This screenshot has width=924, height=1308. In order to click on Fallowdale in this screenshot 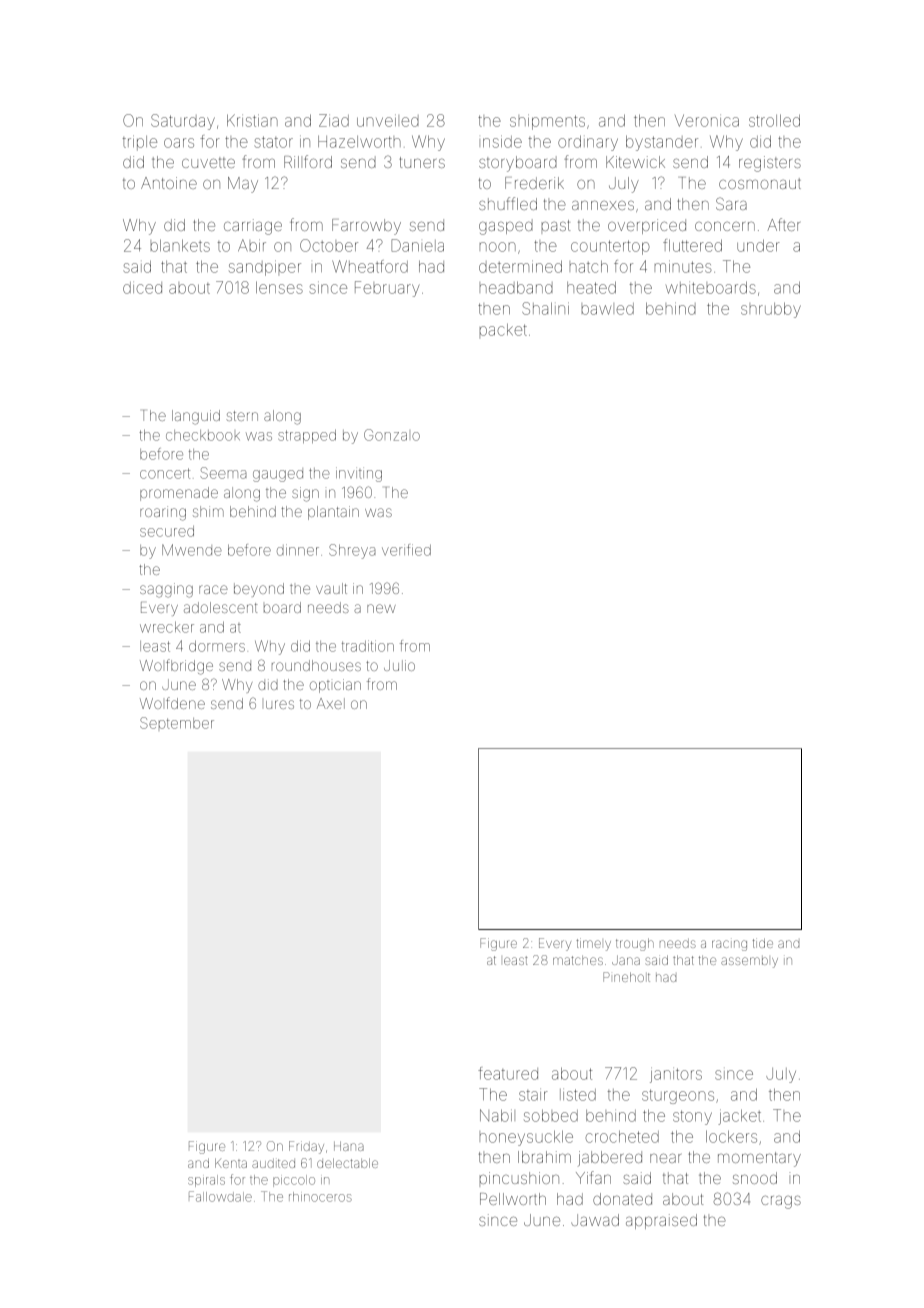, I will do `click(220, 1196)`.
